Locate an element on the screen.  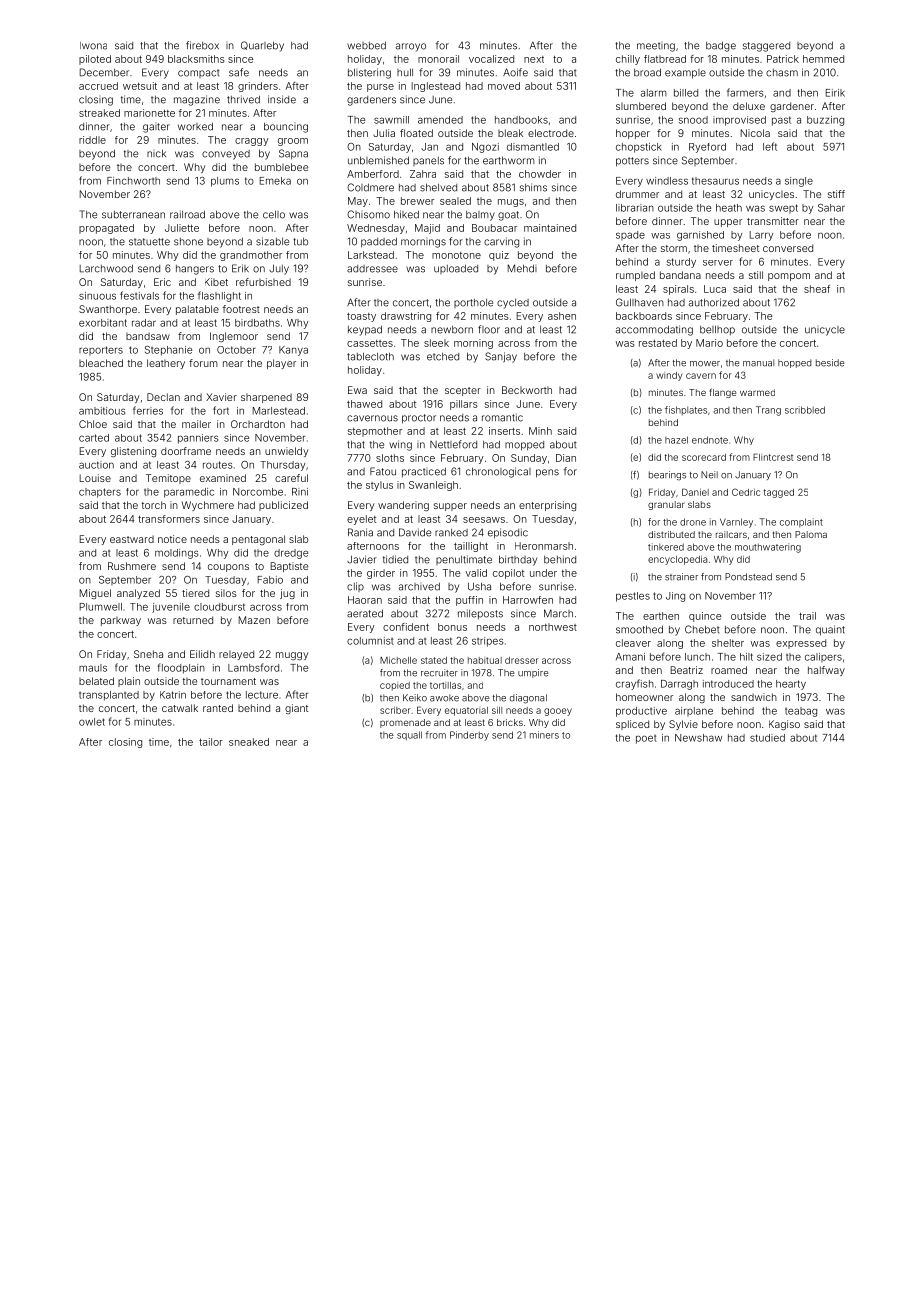
webbed is located at coordinates (366, 45).
